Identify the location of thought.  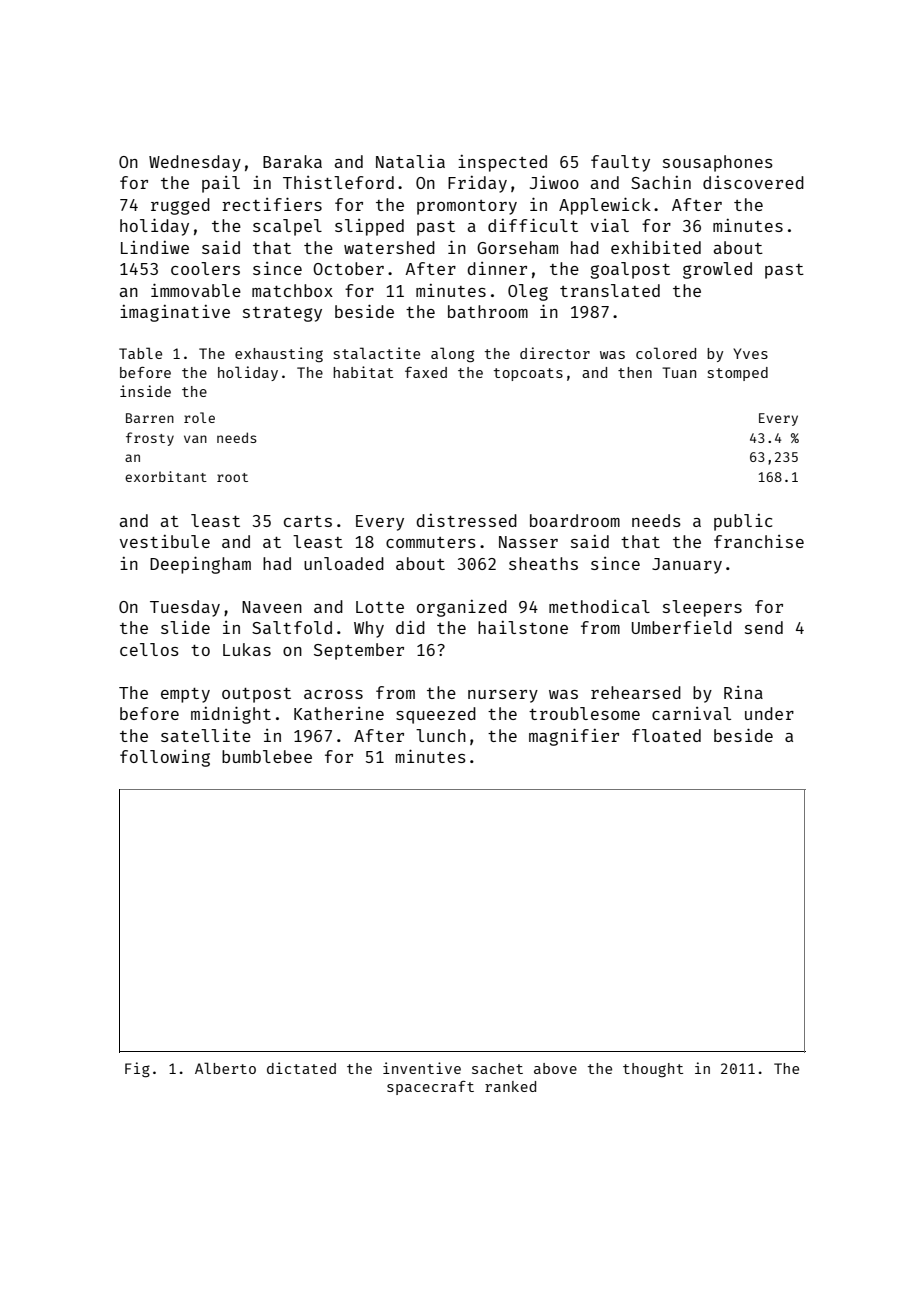
(653, 1070).
